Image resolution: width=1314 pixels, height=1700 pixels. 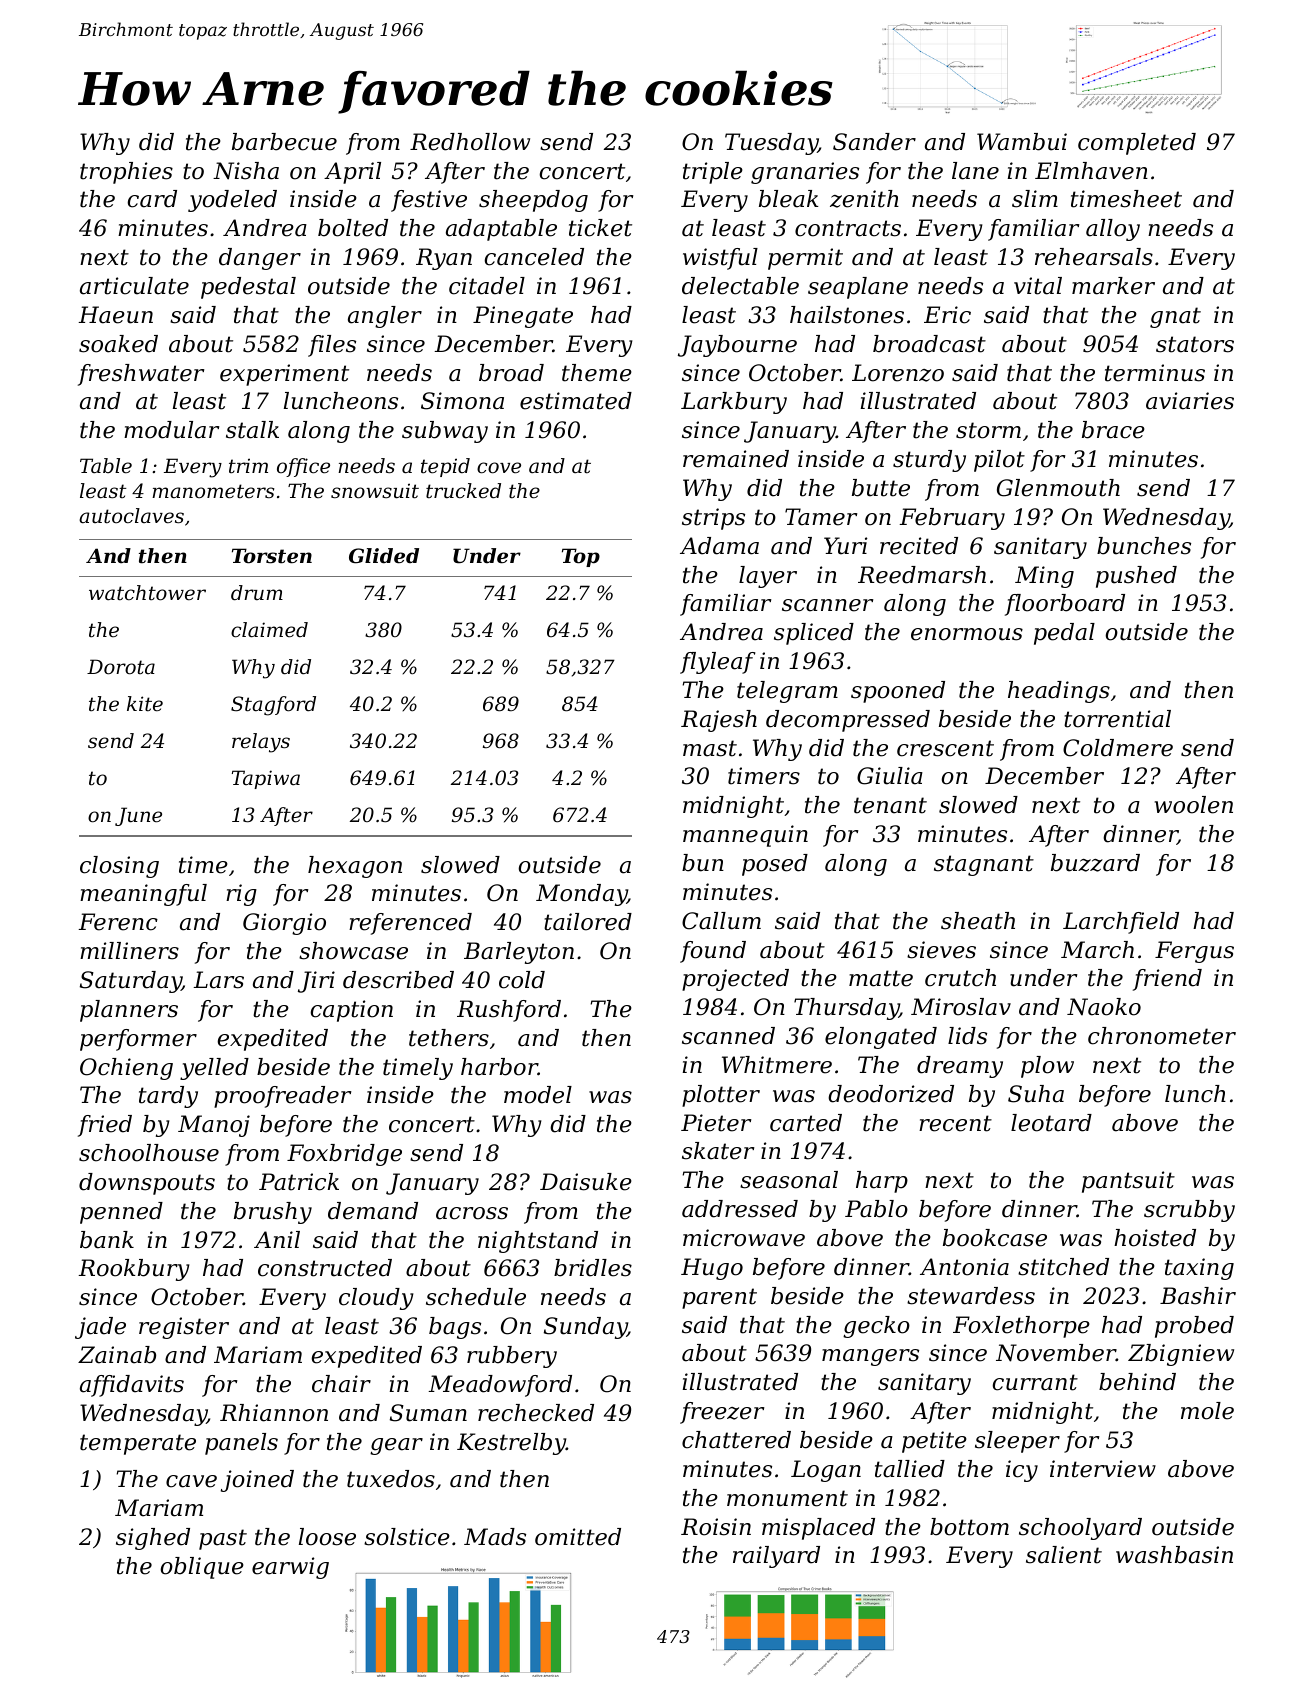 I want to click on meaningful, so click(x=143, y=895).
